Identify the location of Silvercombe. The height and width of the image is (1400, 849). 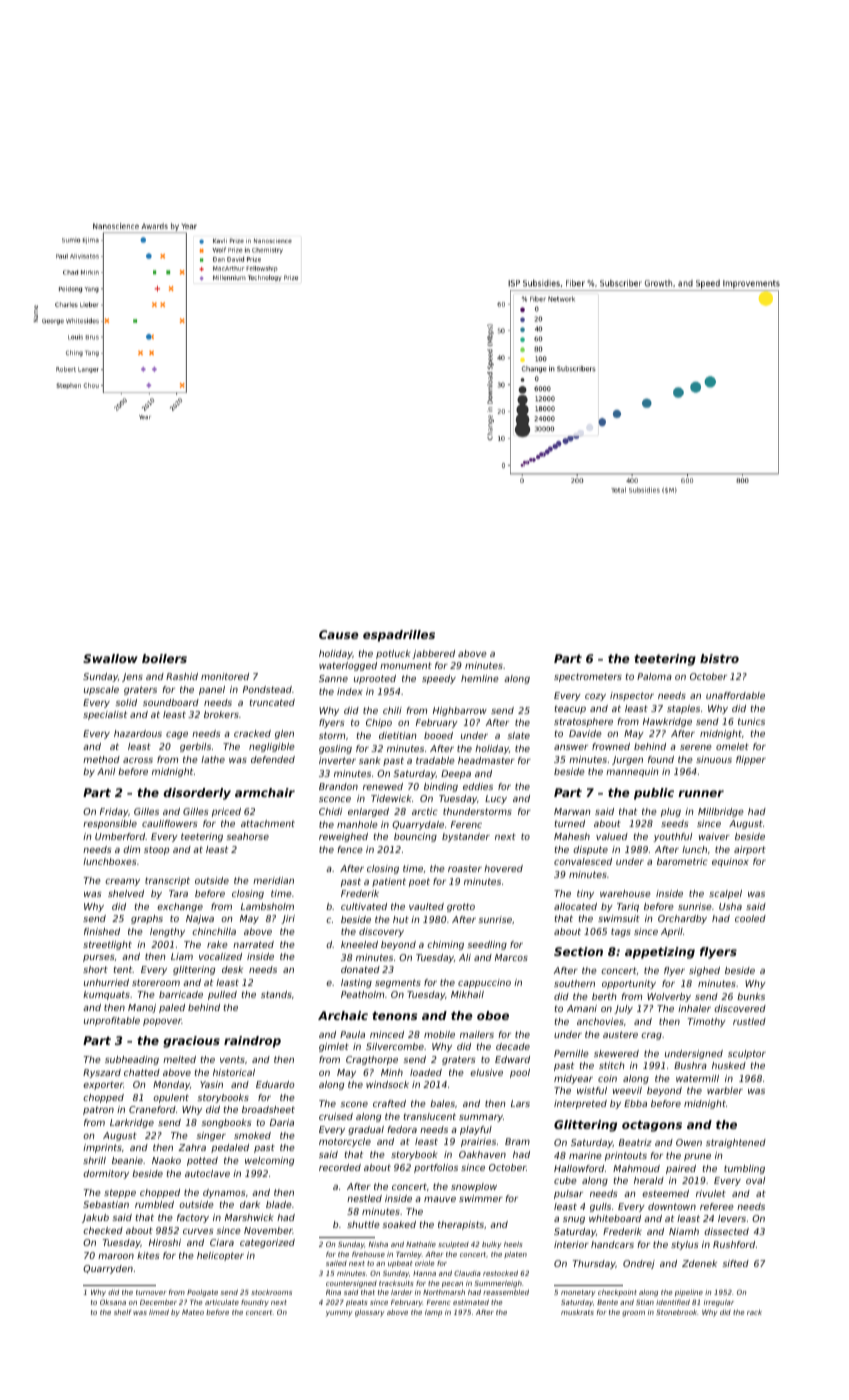
(395, 1046).
